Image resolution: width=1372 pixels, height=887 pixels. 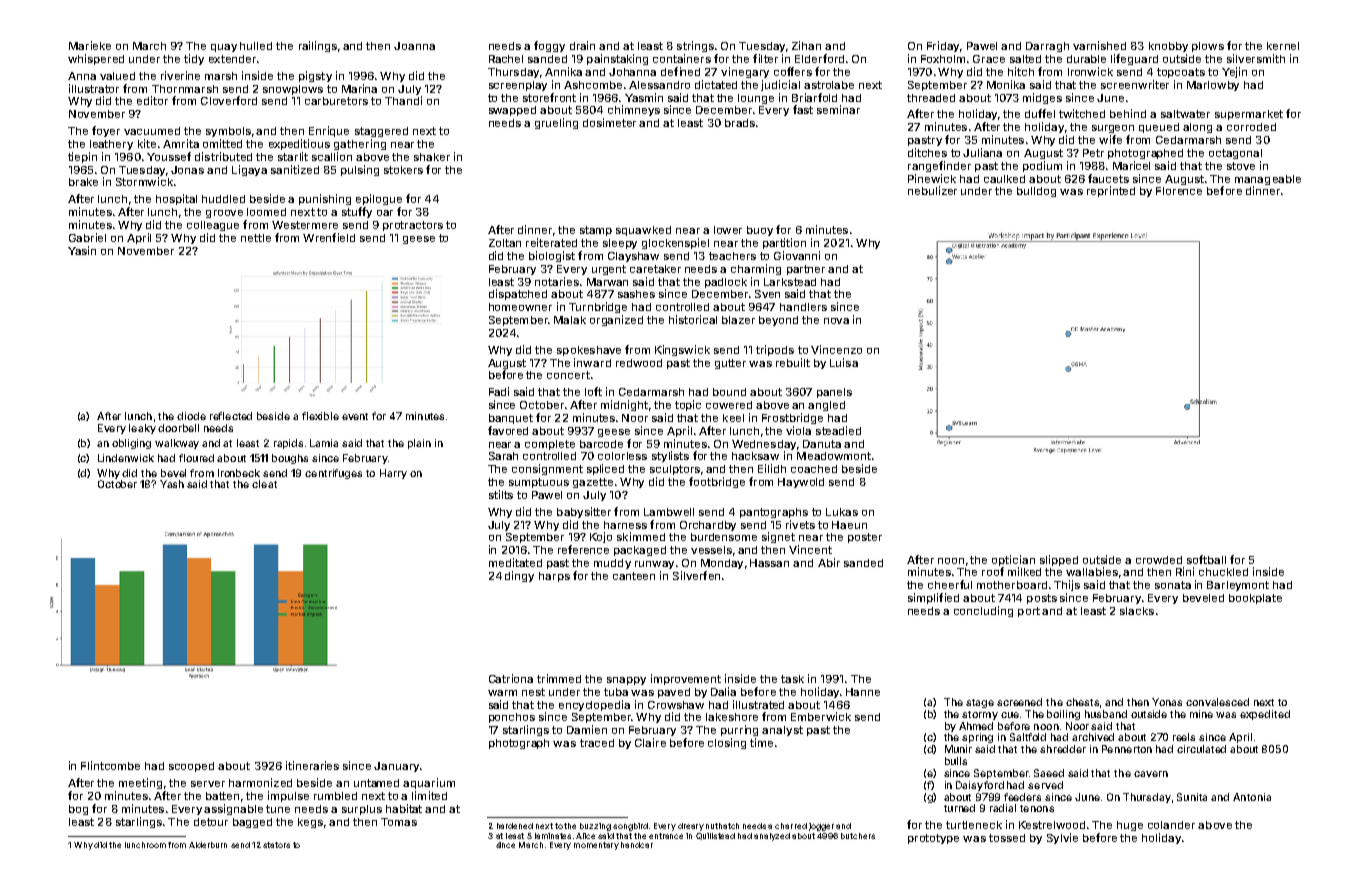 I want to click on reprinted, so click(x=1111, y=191).
